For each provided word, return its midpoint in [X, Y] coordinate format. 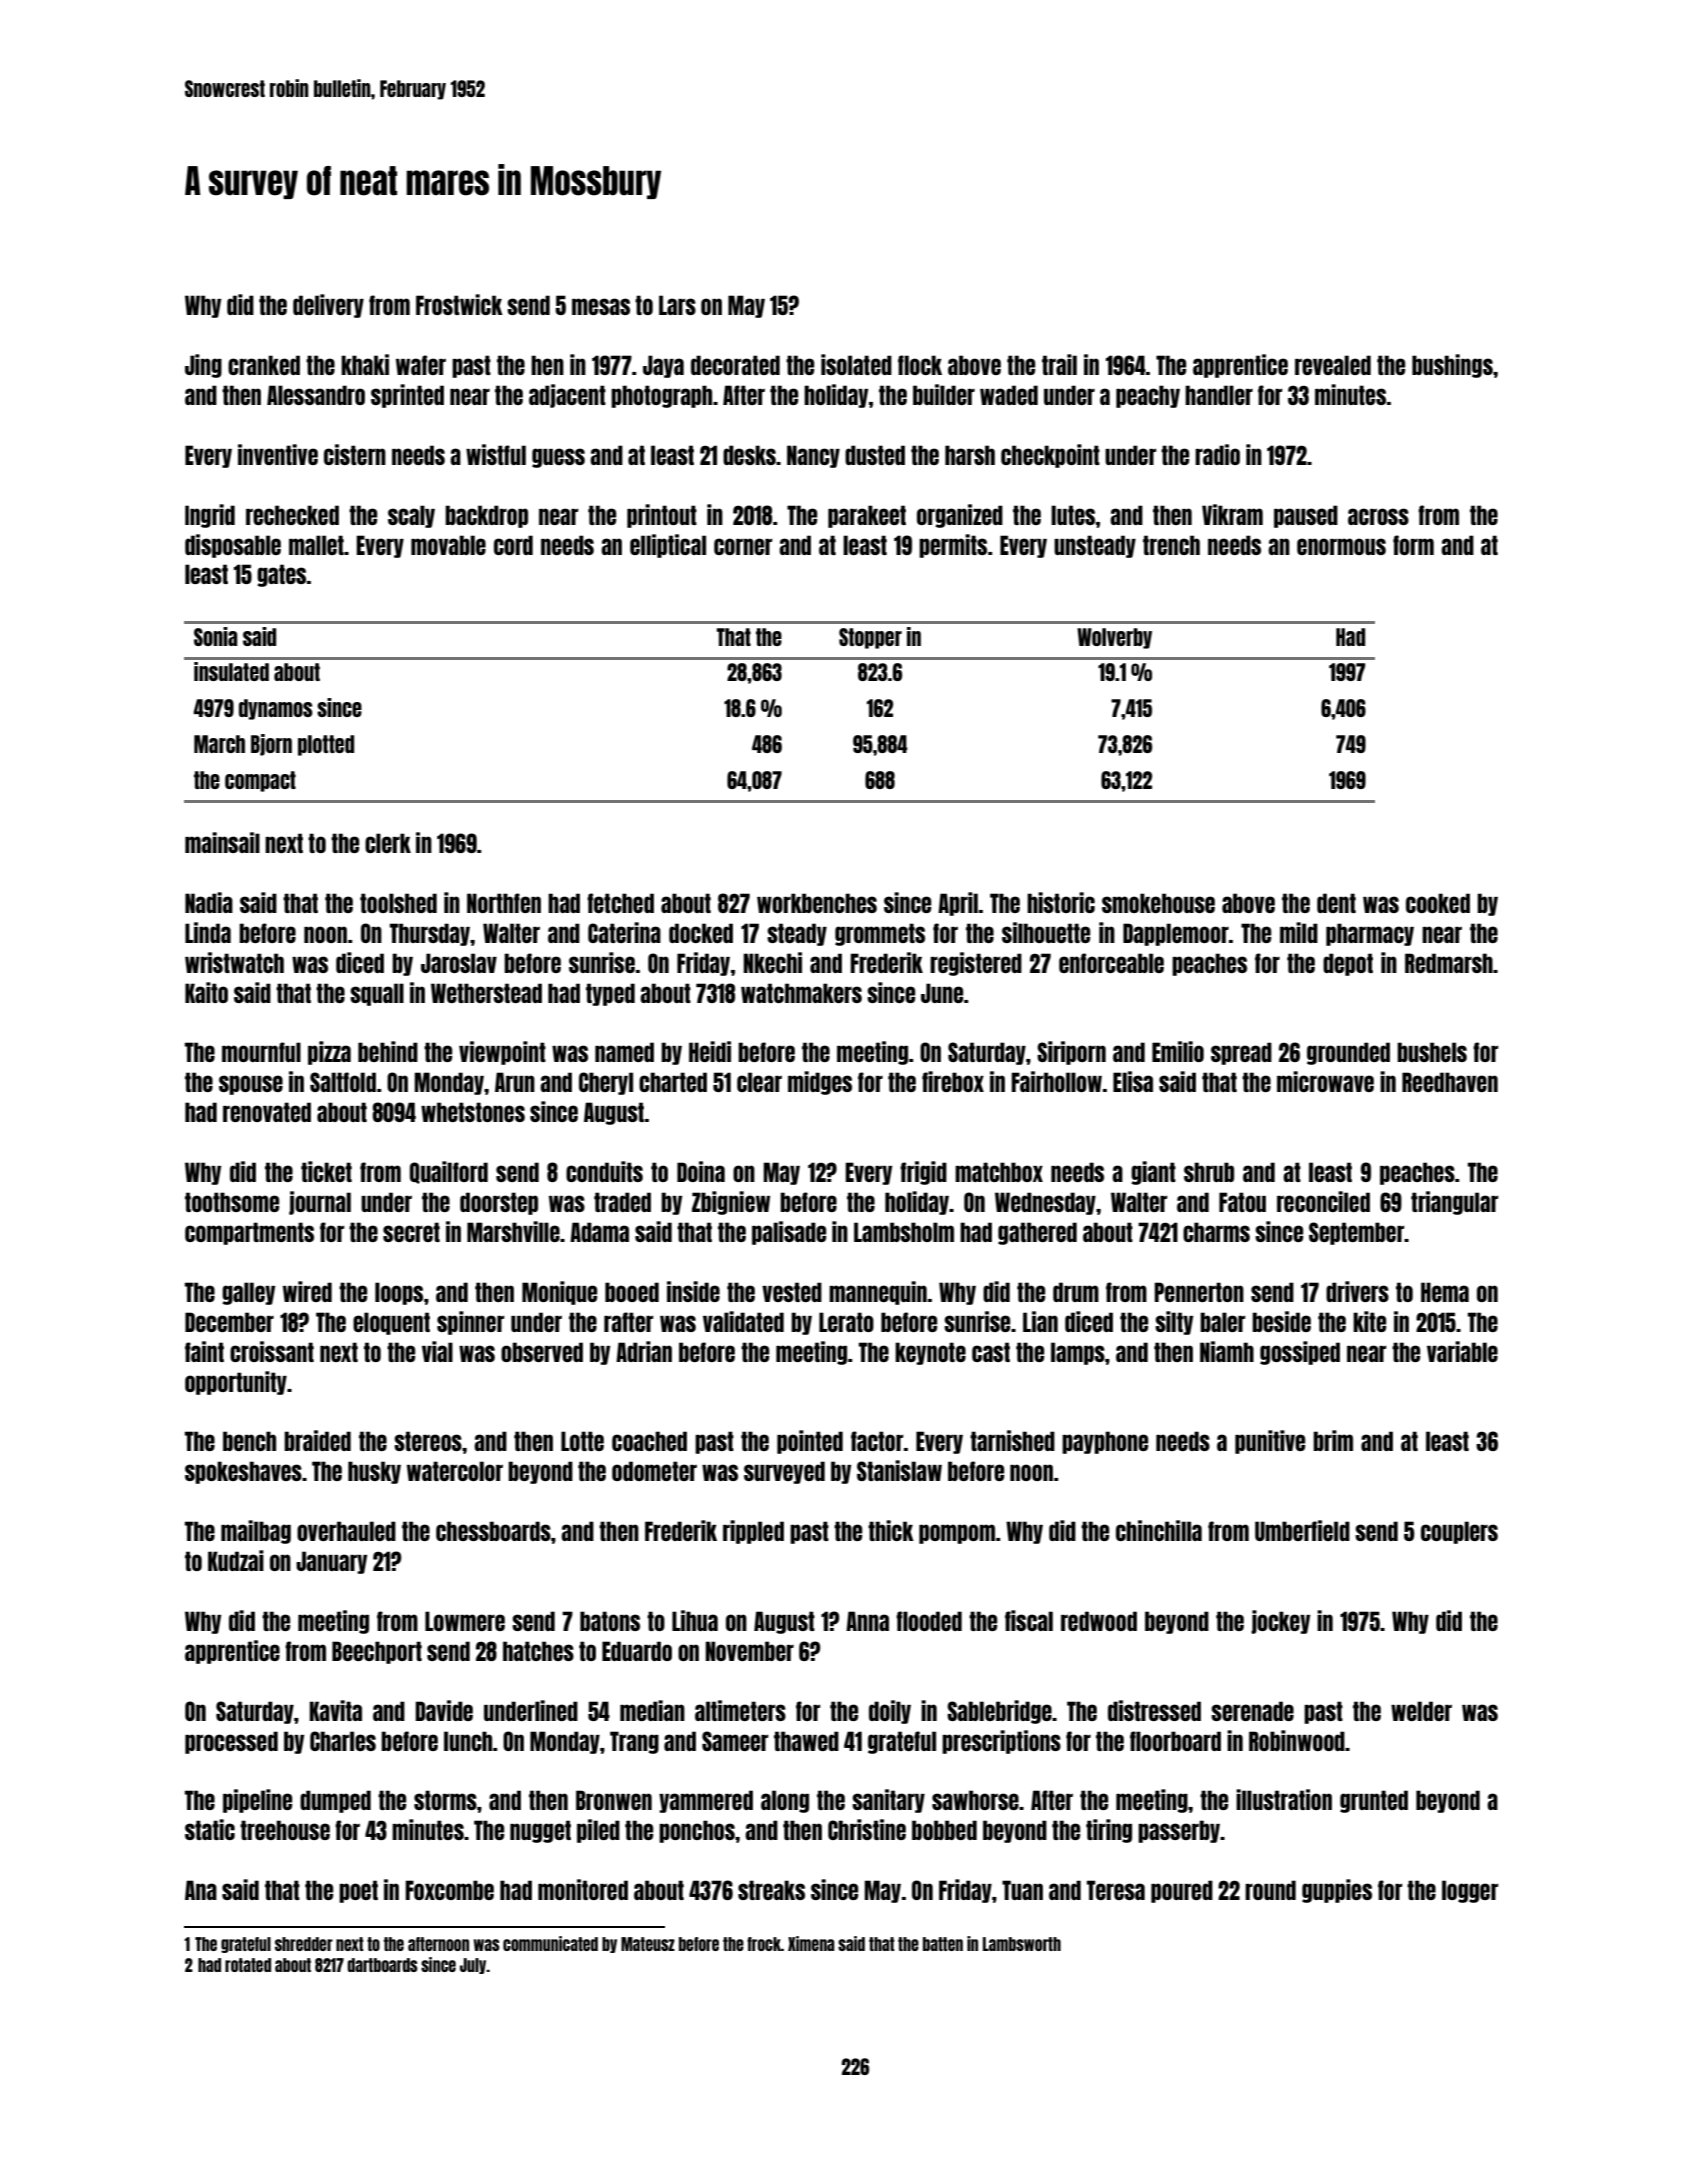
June [942, 993]
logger [1470, 1891]
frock [764, 1944]
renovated [267, 1112]
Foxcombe [449, 1890]
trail [1059, 364]
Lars [677, 305]
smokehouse [1158, 903]
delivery [328, 306]
